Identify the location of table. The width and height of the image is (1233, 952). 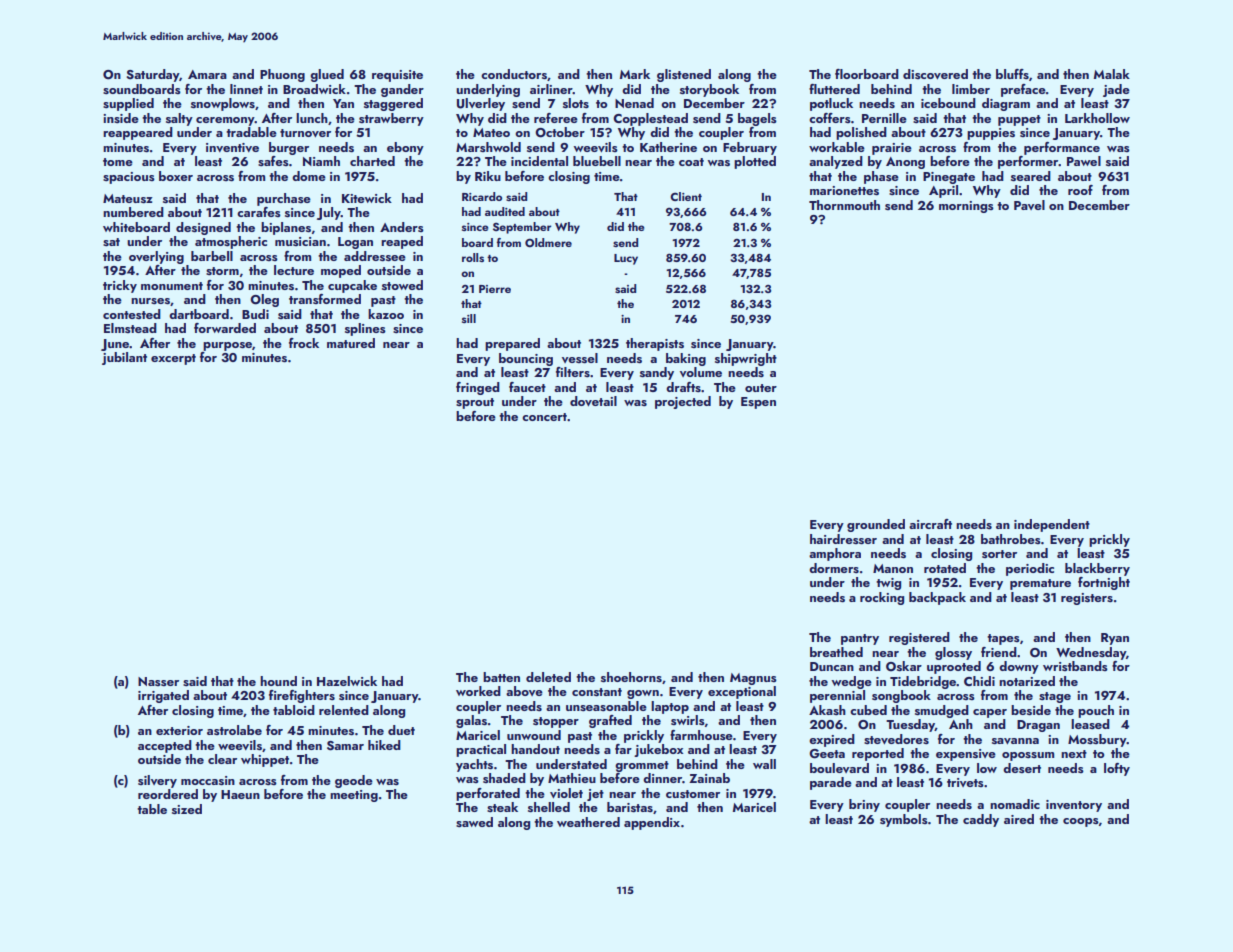
(152, 809).
